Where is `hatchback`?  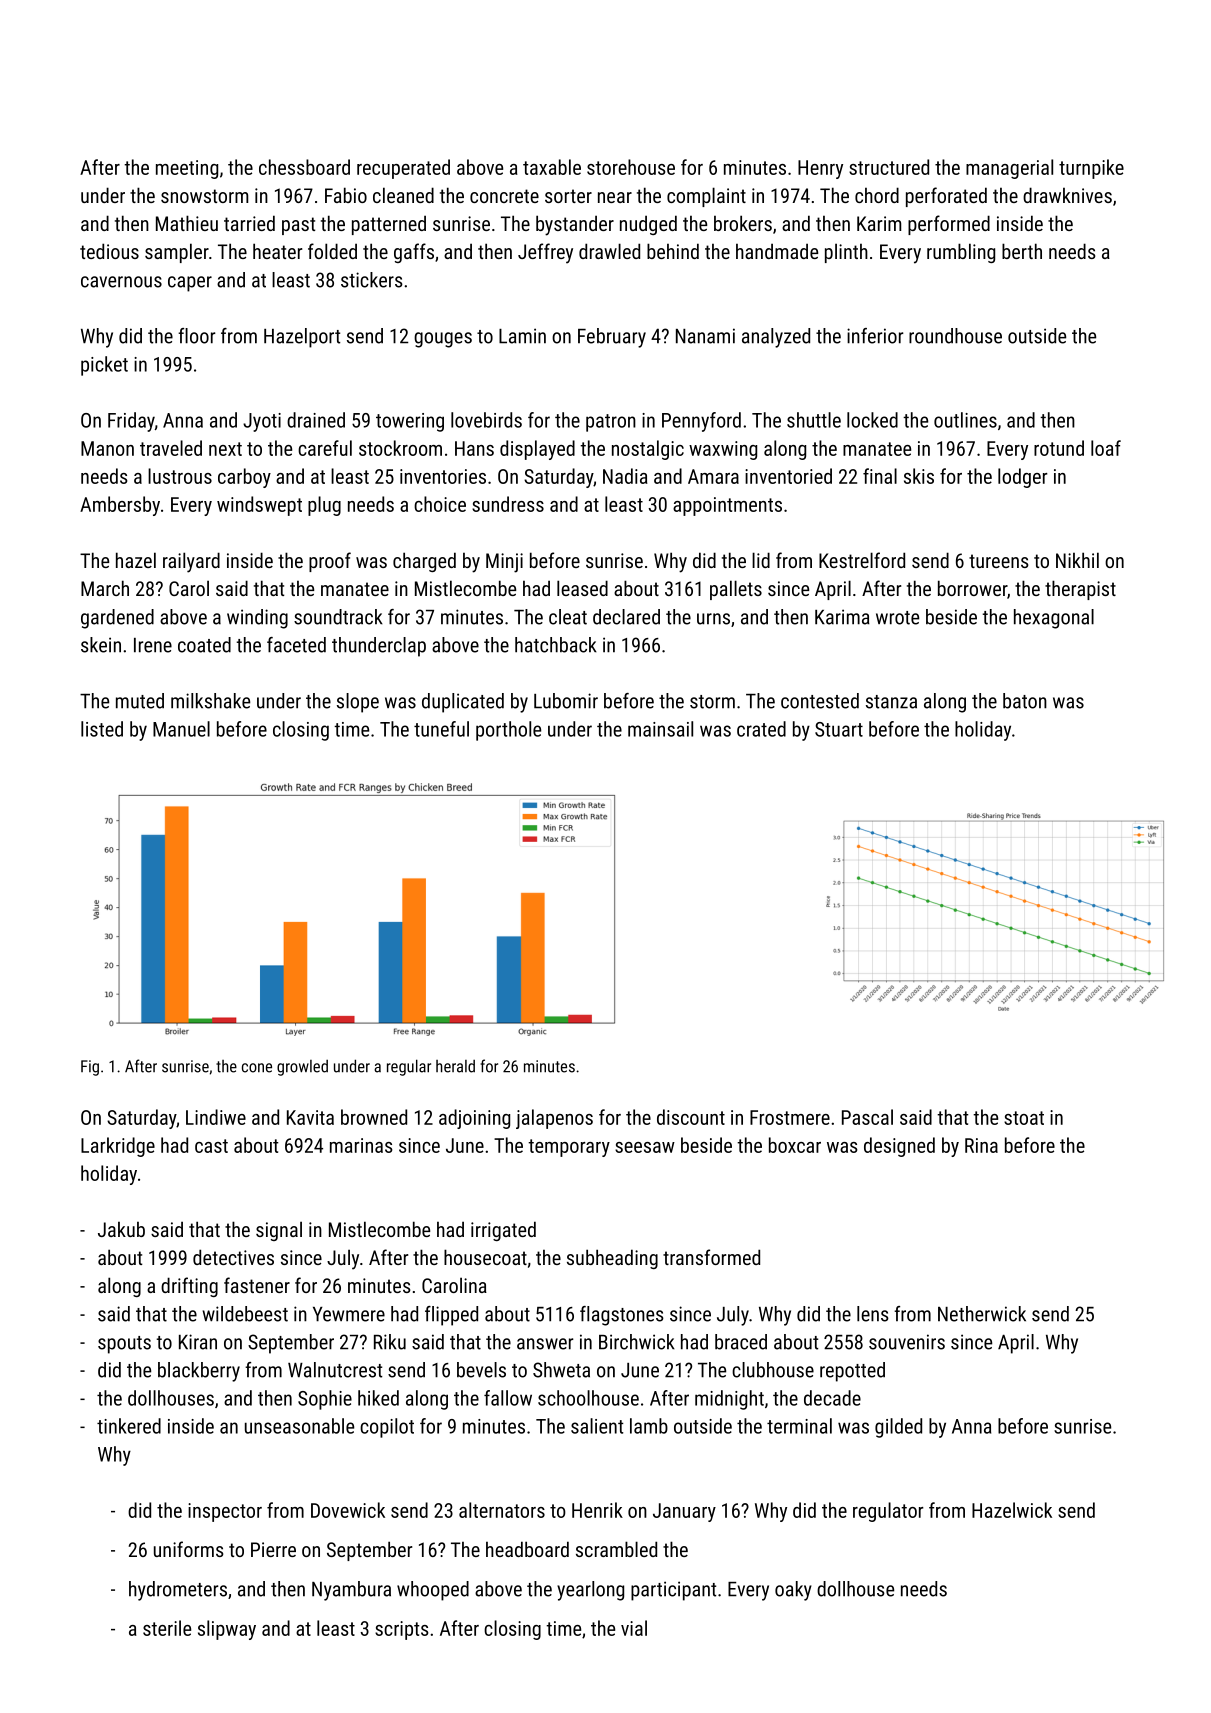
hatchback is located at coordinates (556, 645).
